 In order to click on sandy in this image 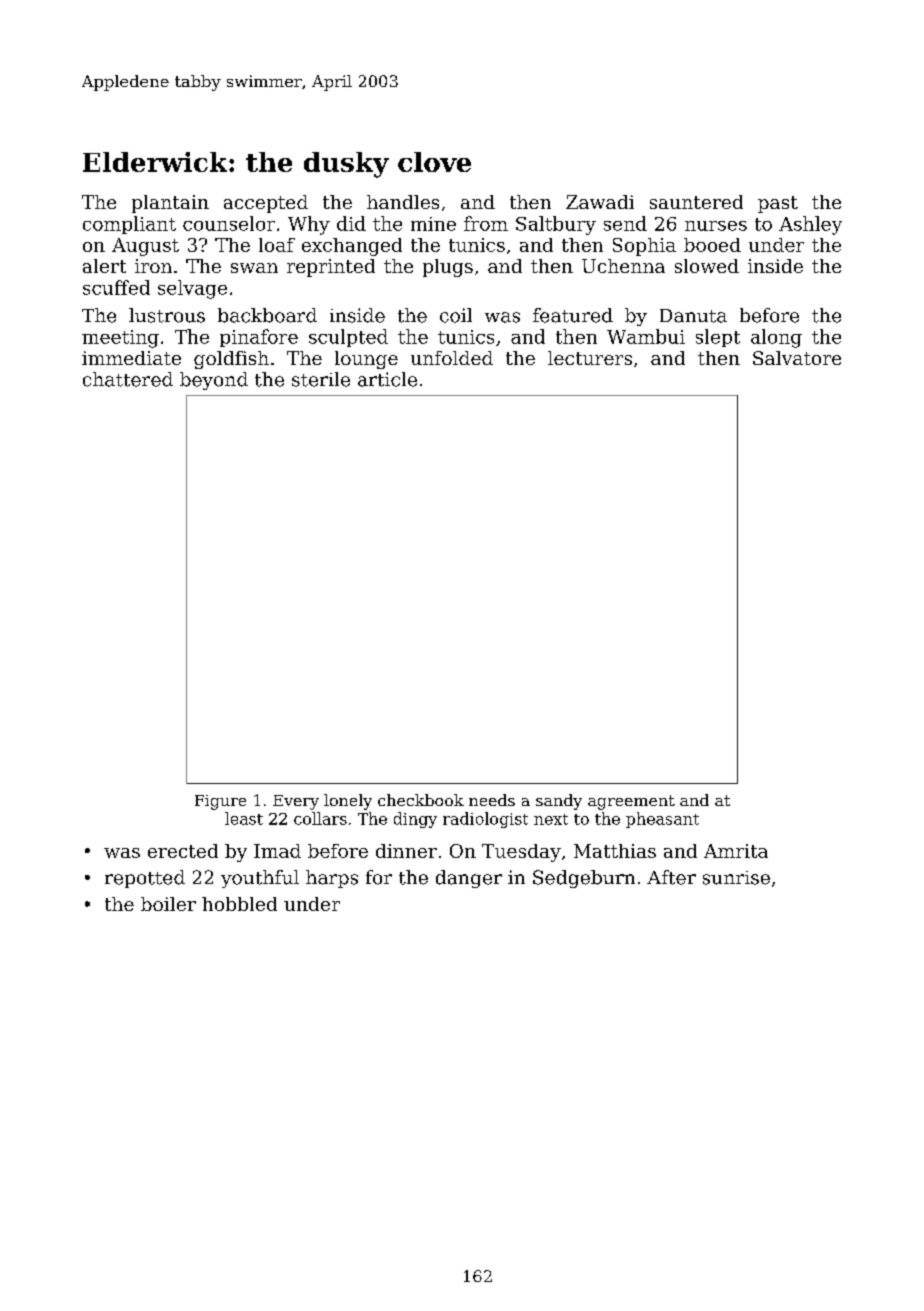, I will do `click(559, 802)`.
